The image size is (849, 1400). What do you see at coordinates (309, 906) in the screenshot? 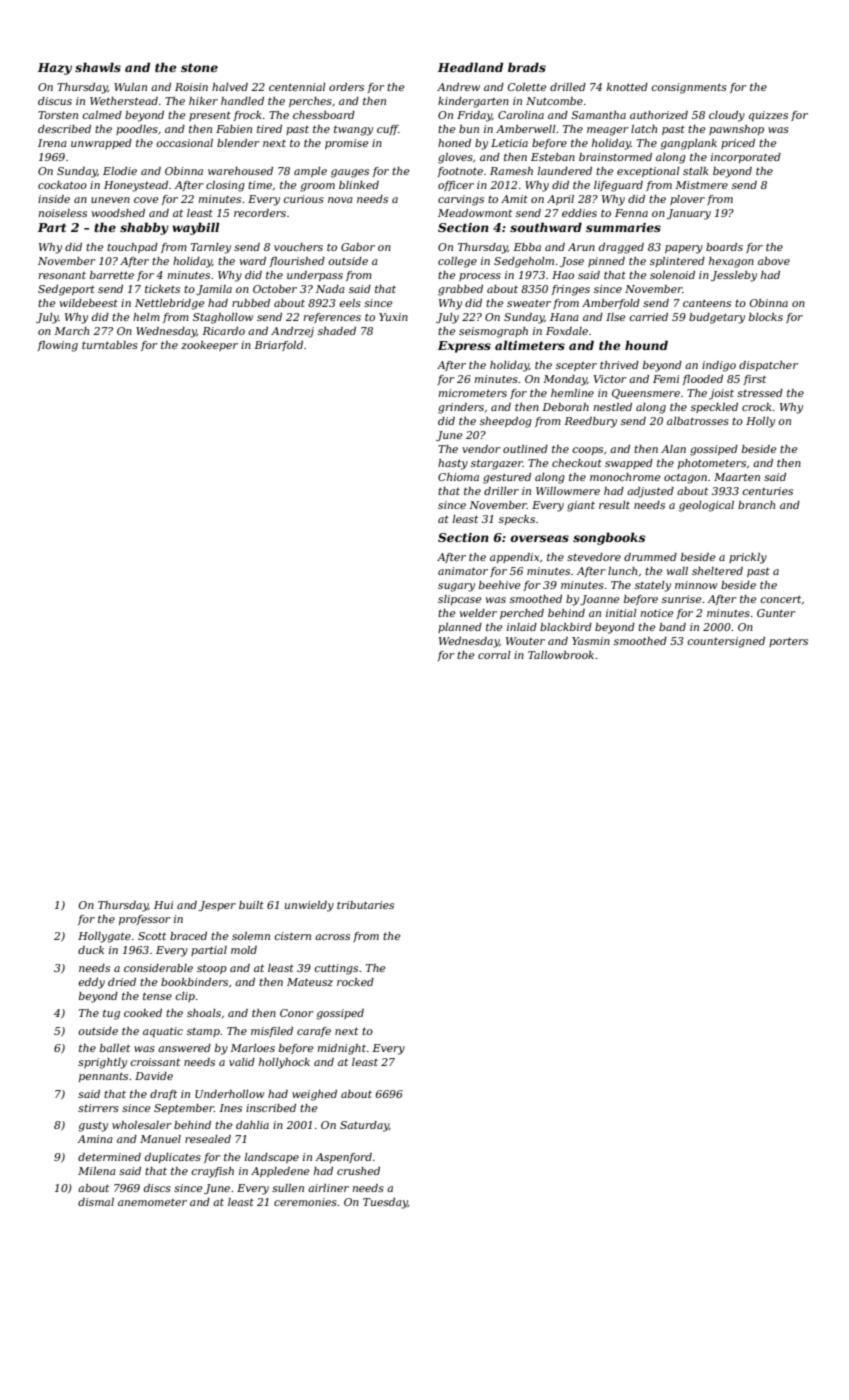
I see `unwieldy` at bounding box center [309, 906].
